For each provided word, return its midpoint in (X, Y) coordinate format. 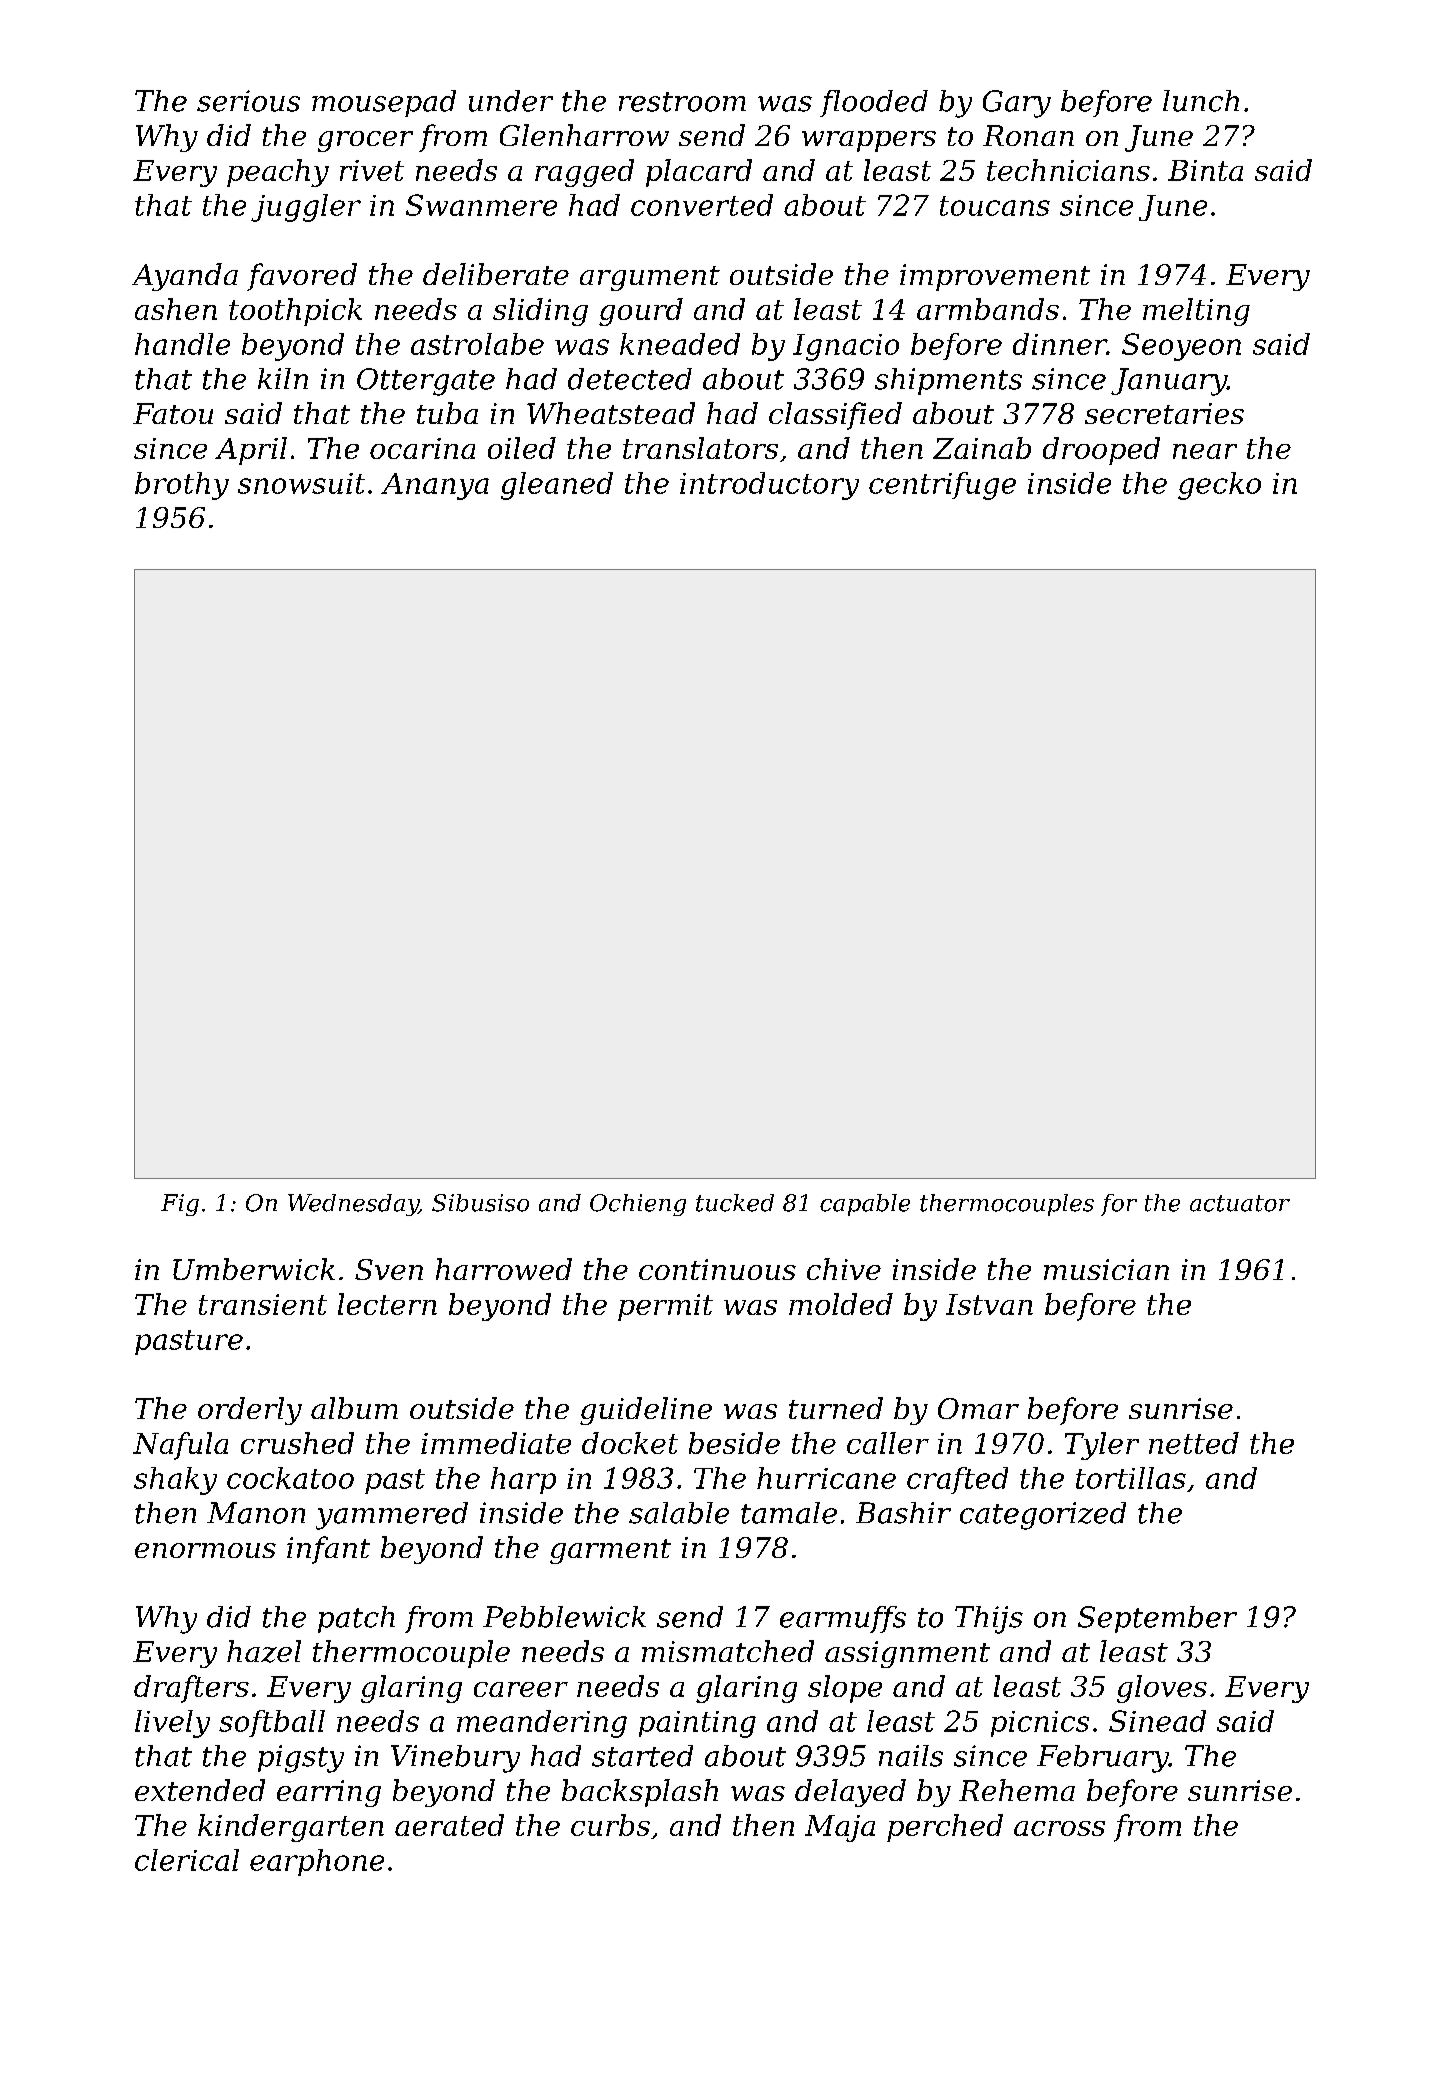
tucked (735, 1203)
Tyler (1102, 1446)
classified (835, 416)
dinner (1060, 344)
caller (888, 1443)
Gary (1017, 104)
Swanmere (481, 205)
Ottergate (426, 382)
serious (248, 101)
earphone (317, 1862)
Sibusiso (480, 1203)
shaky (175, 1481)
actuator (1240, 1203)
